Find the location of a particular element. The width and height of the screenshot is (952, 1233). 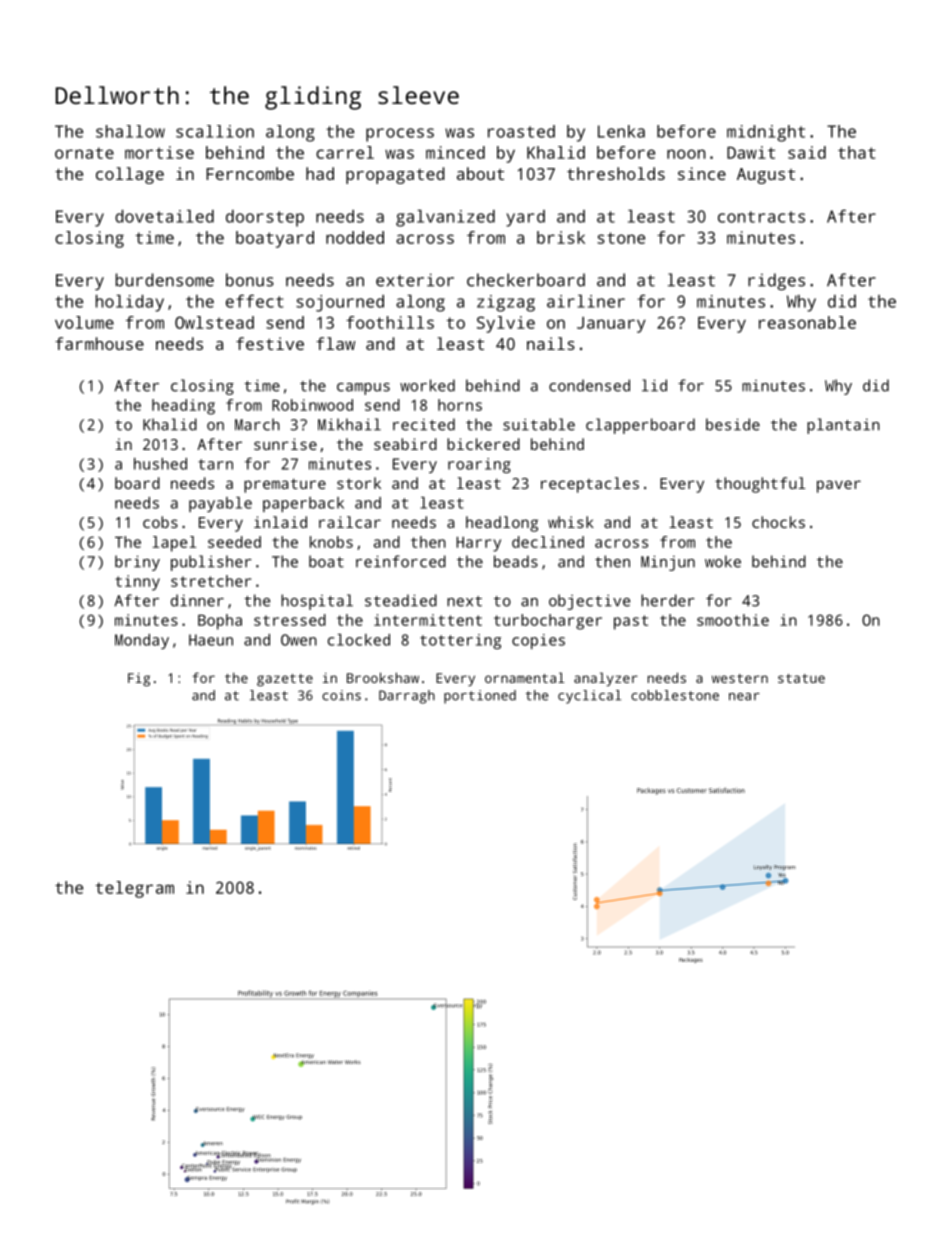

mortise is located at coordinates (159, 152).
